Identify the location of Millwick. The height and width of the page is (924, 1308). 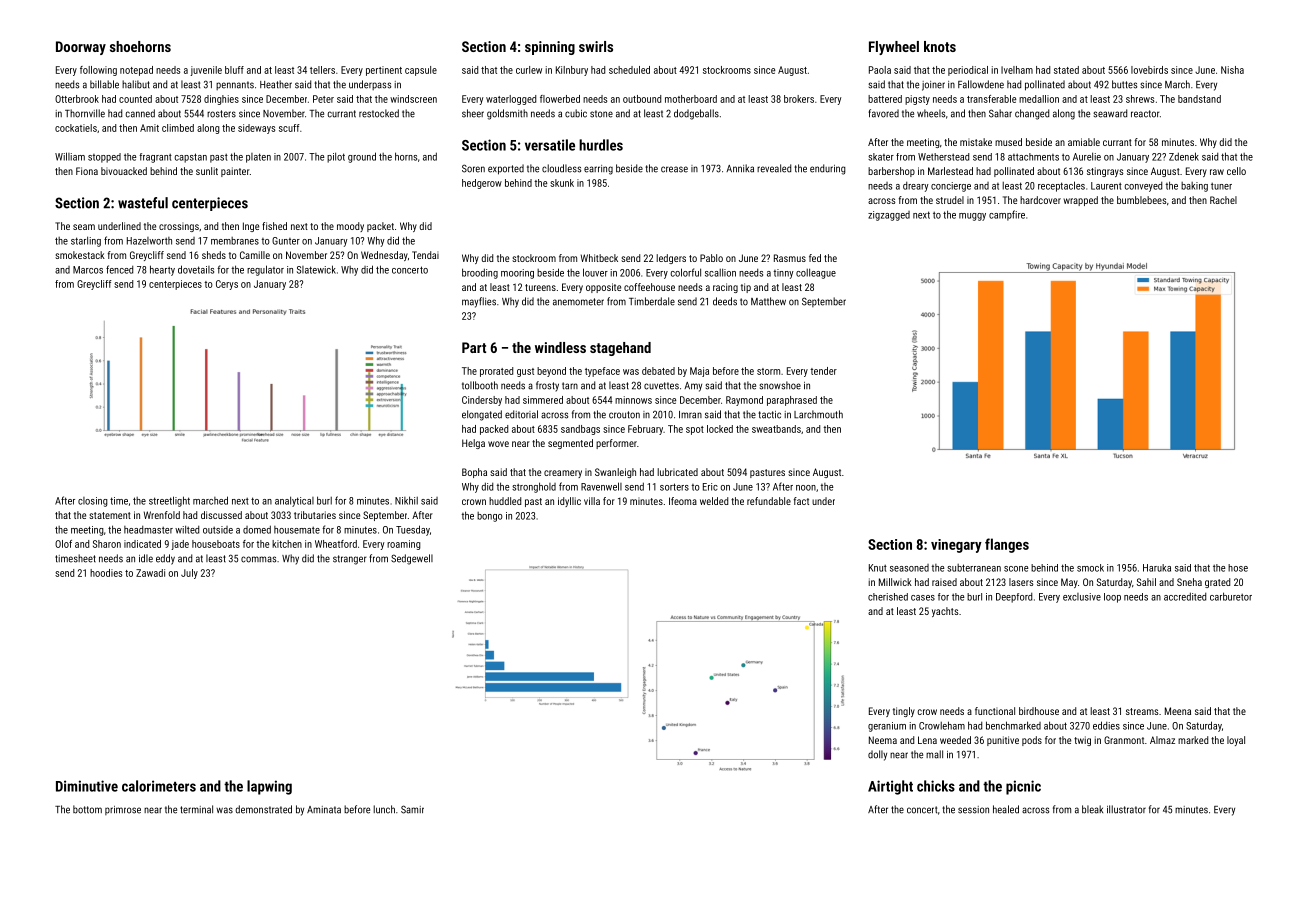
(895, 582).
